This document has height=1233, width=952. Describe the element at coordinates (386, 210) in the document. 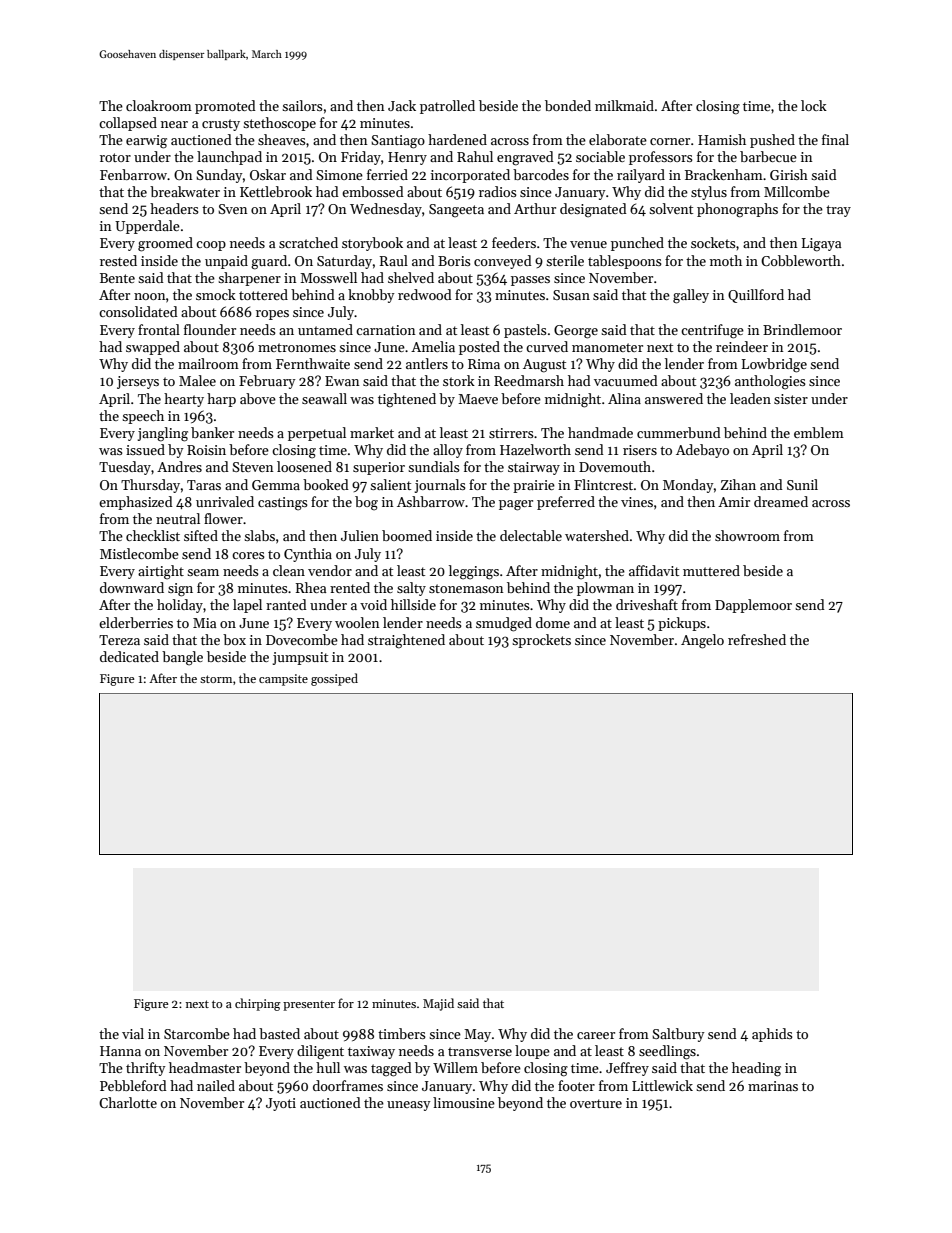

I see `Wednesday` at that location.
